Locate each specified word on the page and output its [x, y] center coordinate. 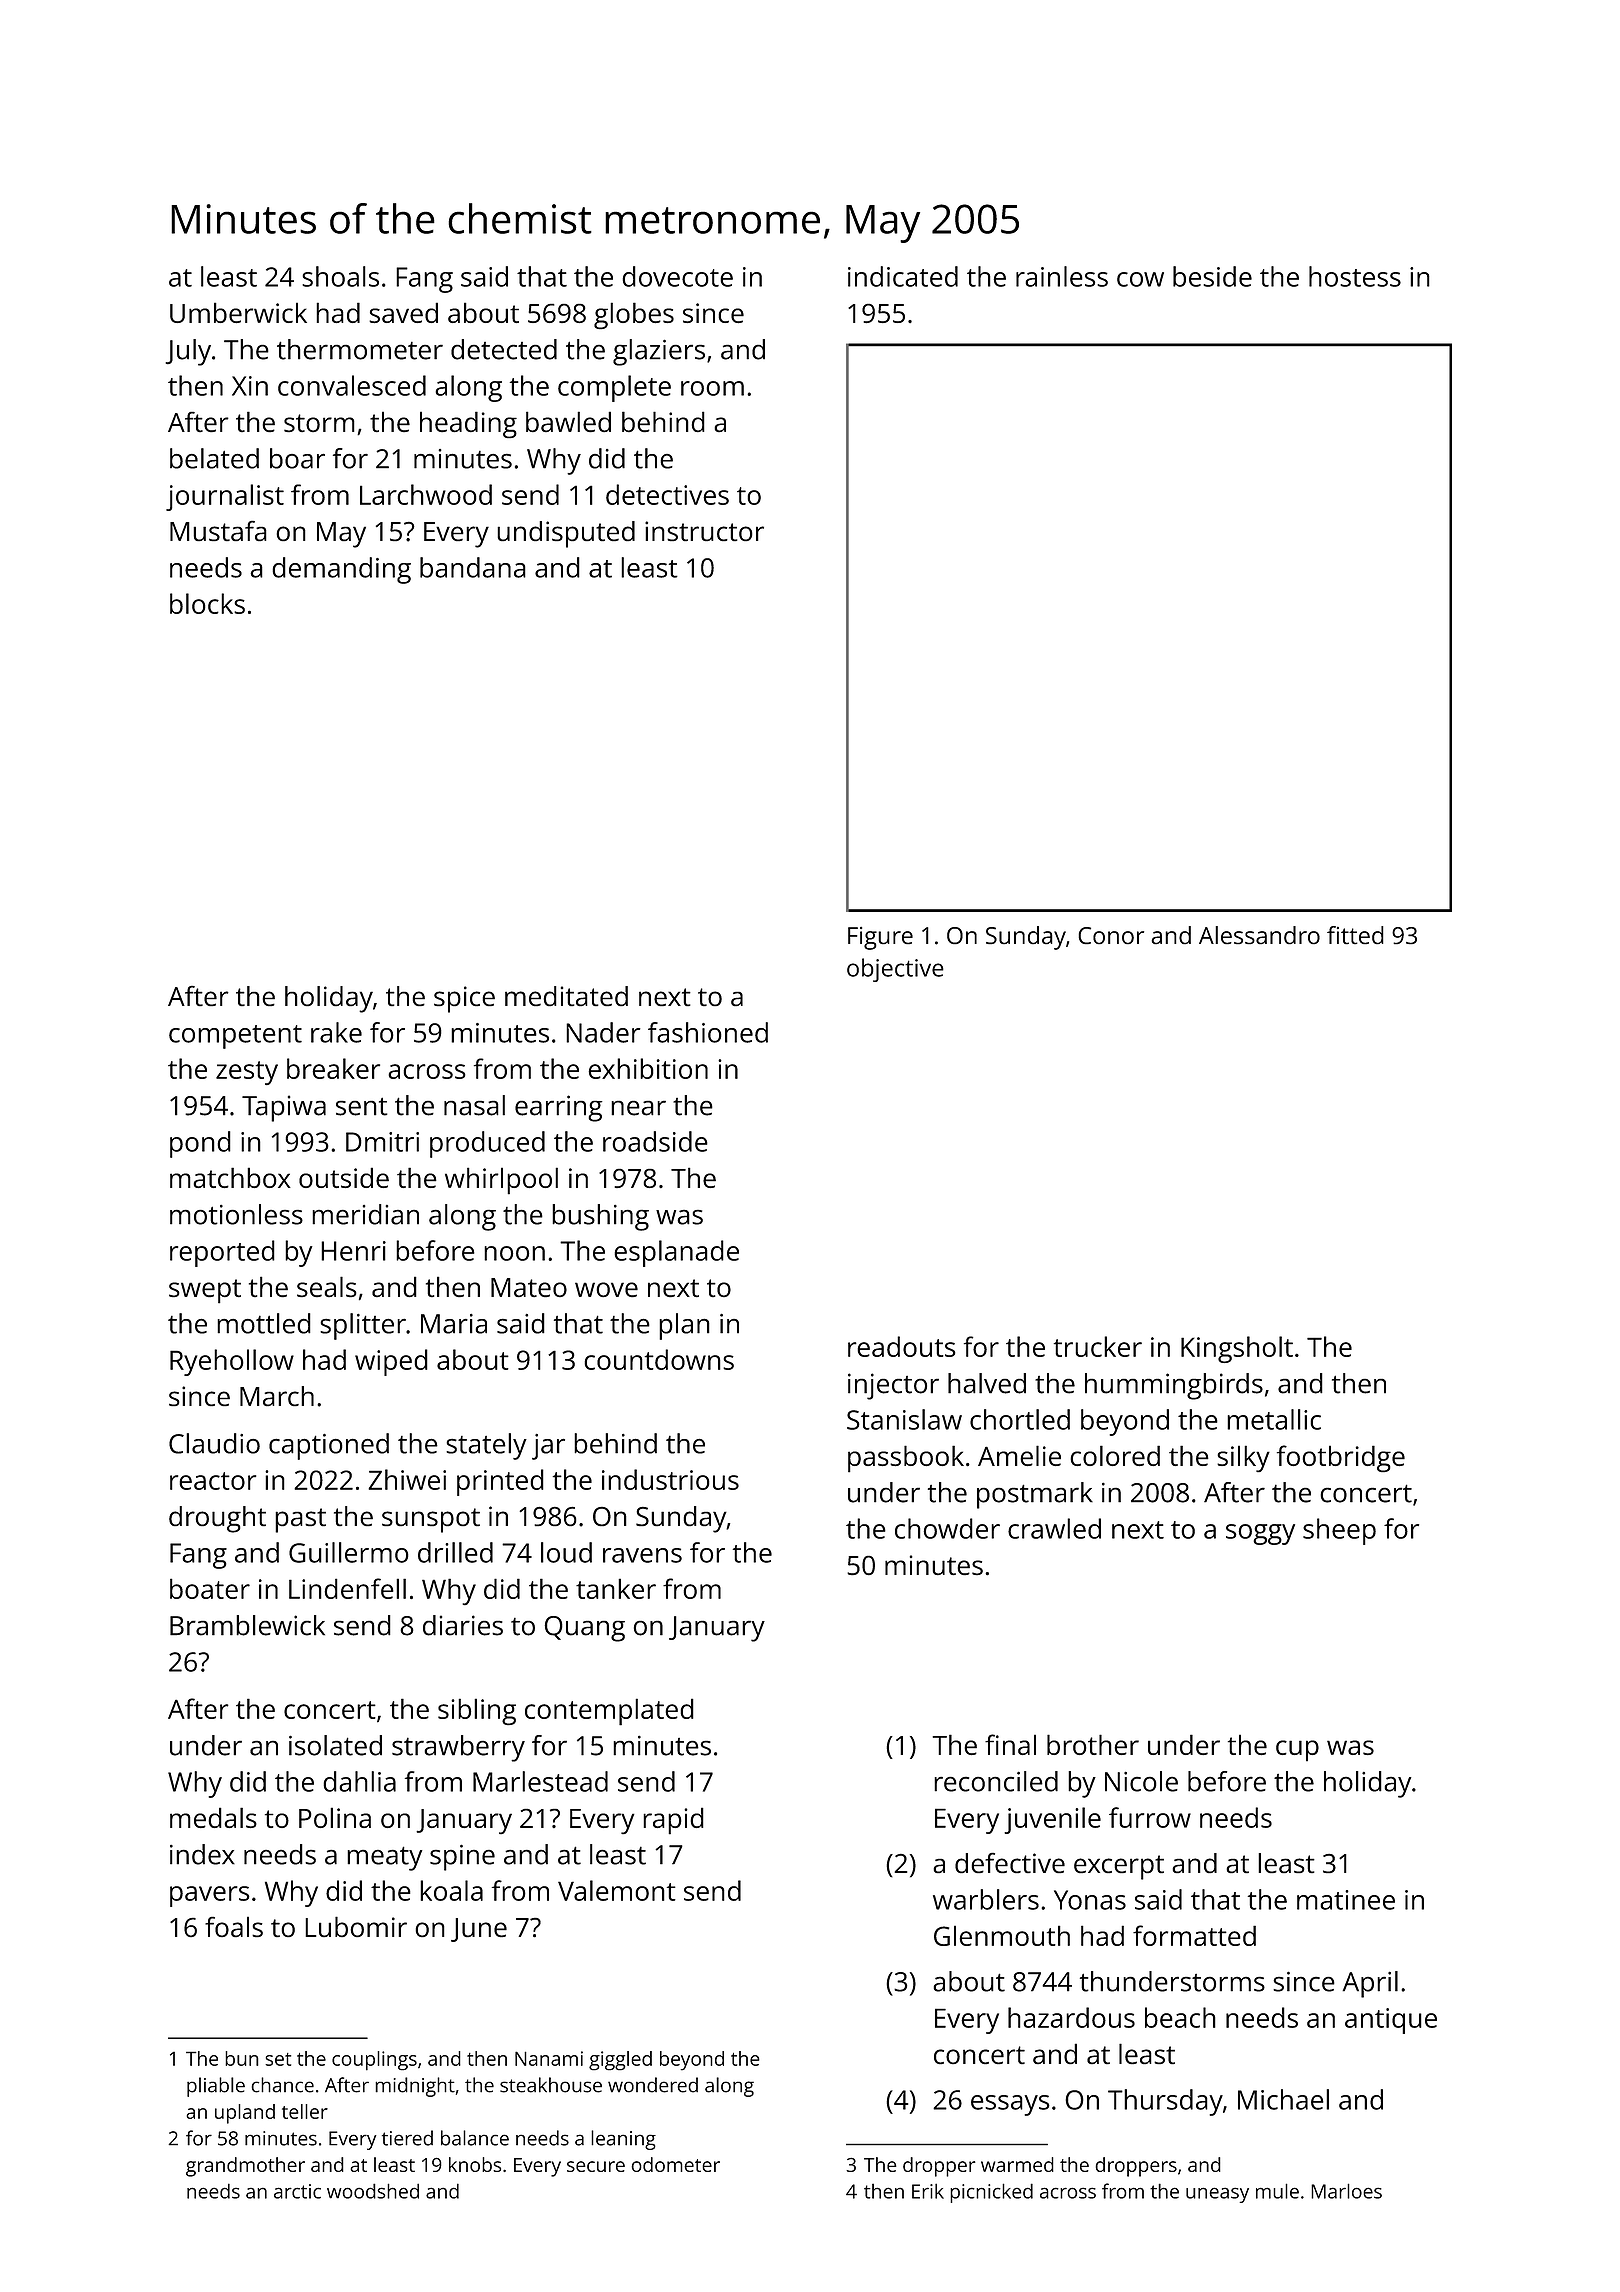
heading [468, 424]
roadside [655, 1141]
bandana [473, 567]
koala [451, 1890]
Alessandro [1259, 935]
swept [205, 1291]
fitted [1355, 935]
